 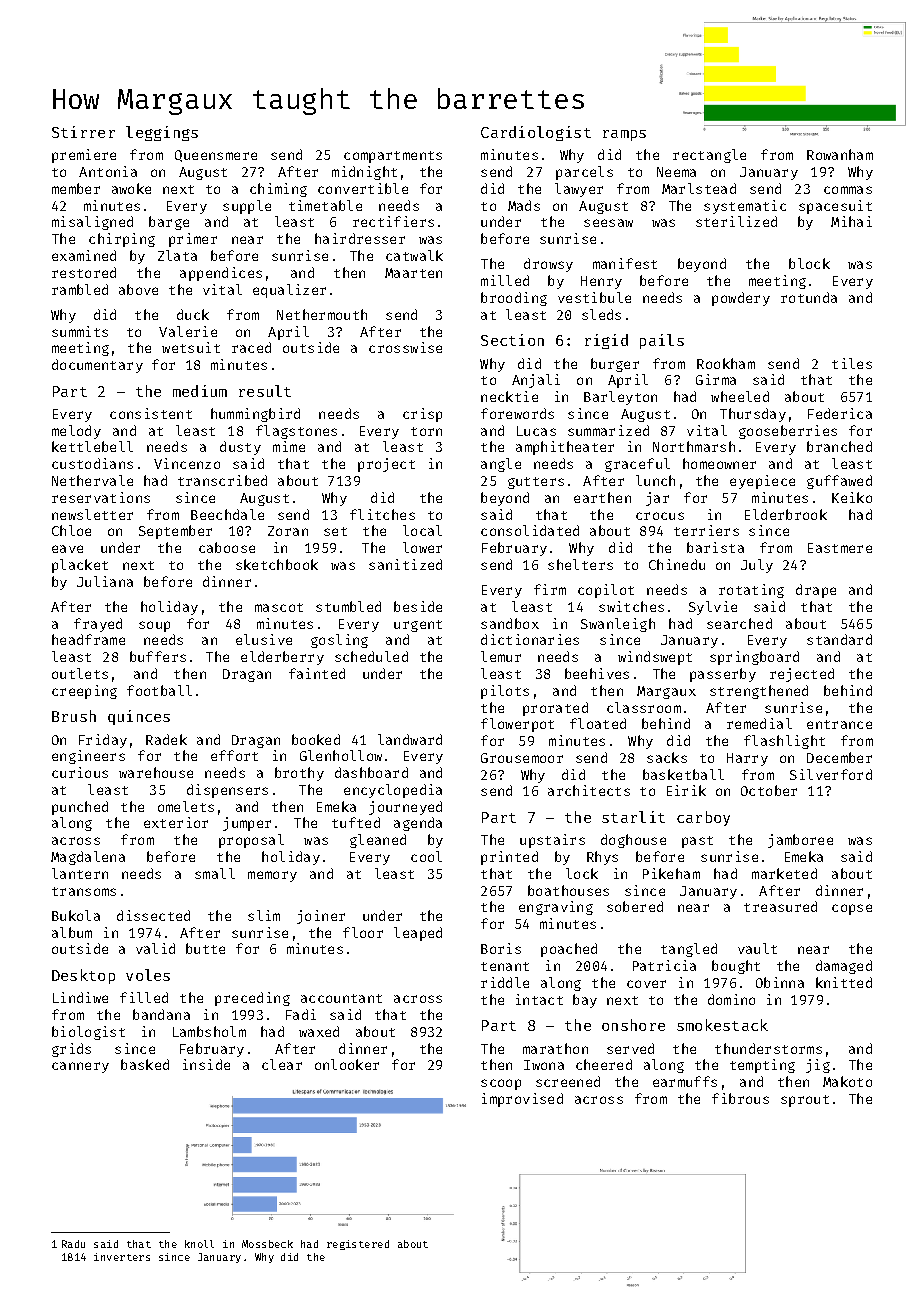 What do you see at coordinates (840, 413) in the screenshot?
I see `Federica` at bounding box center [840, 413].
